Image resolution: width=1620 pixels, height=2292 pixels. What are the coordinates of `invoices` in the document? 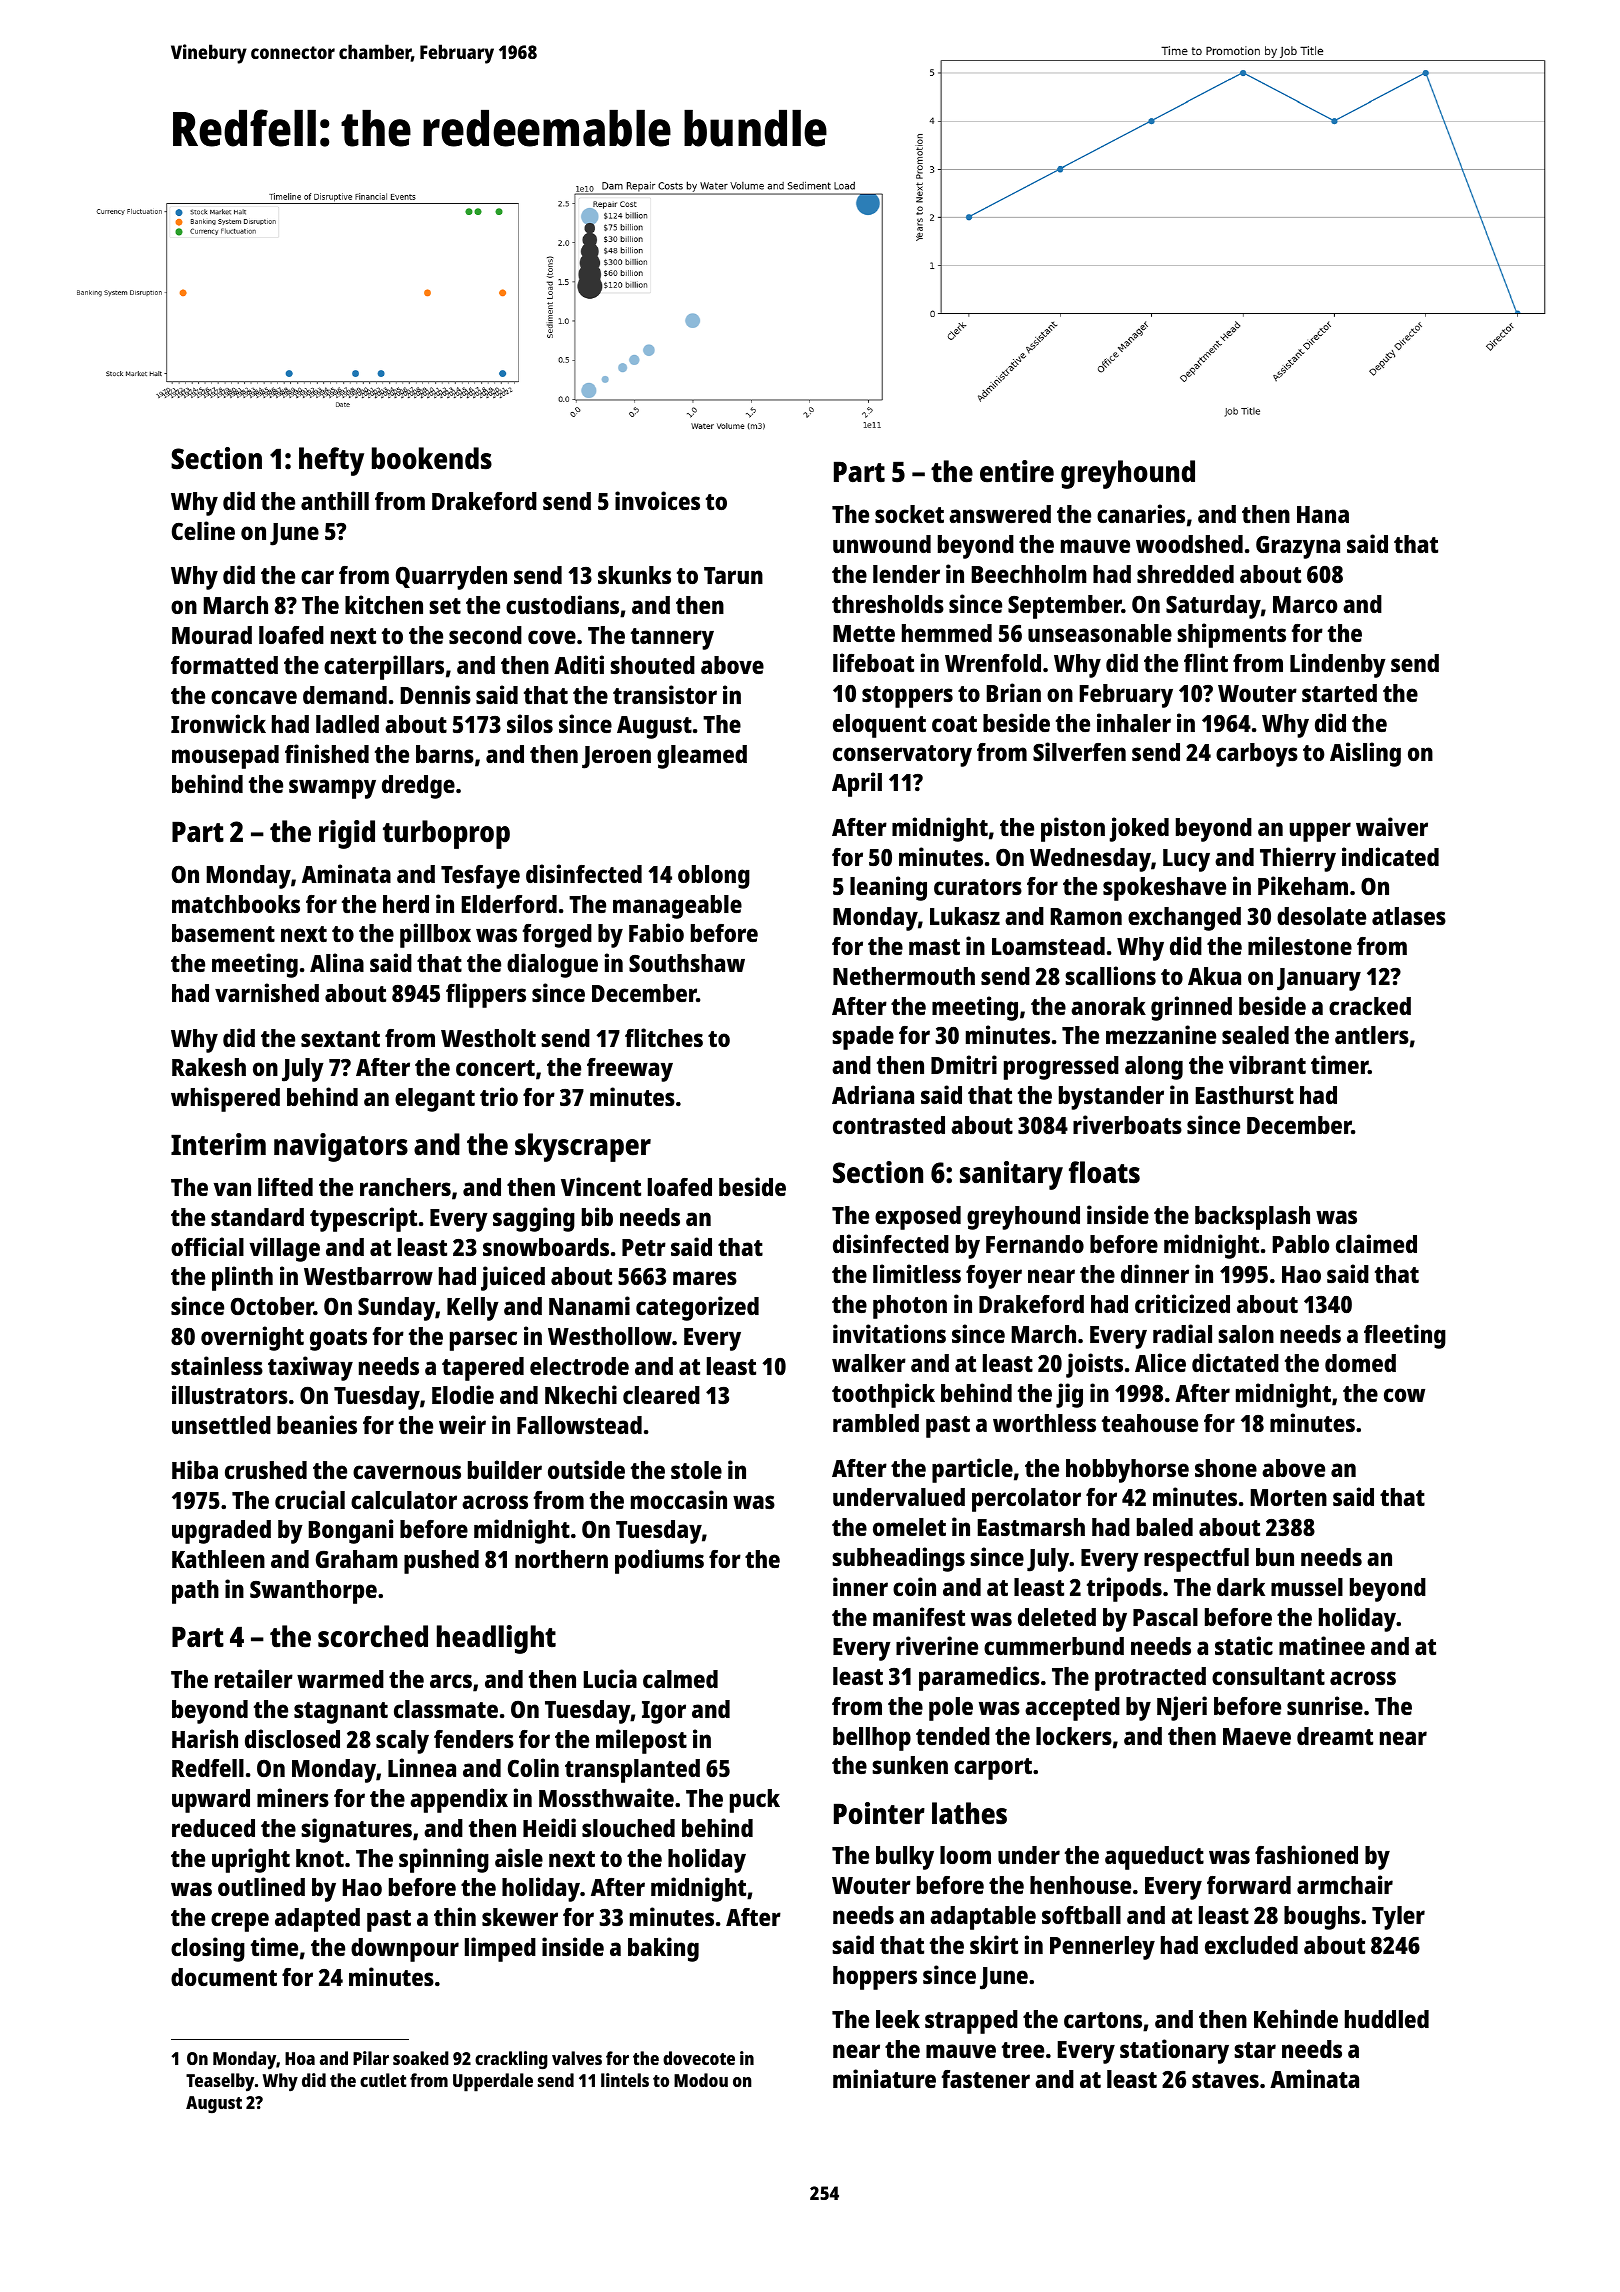 It's located at (657, 500).
